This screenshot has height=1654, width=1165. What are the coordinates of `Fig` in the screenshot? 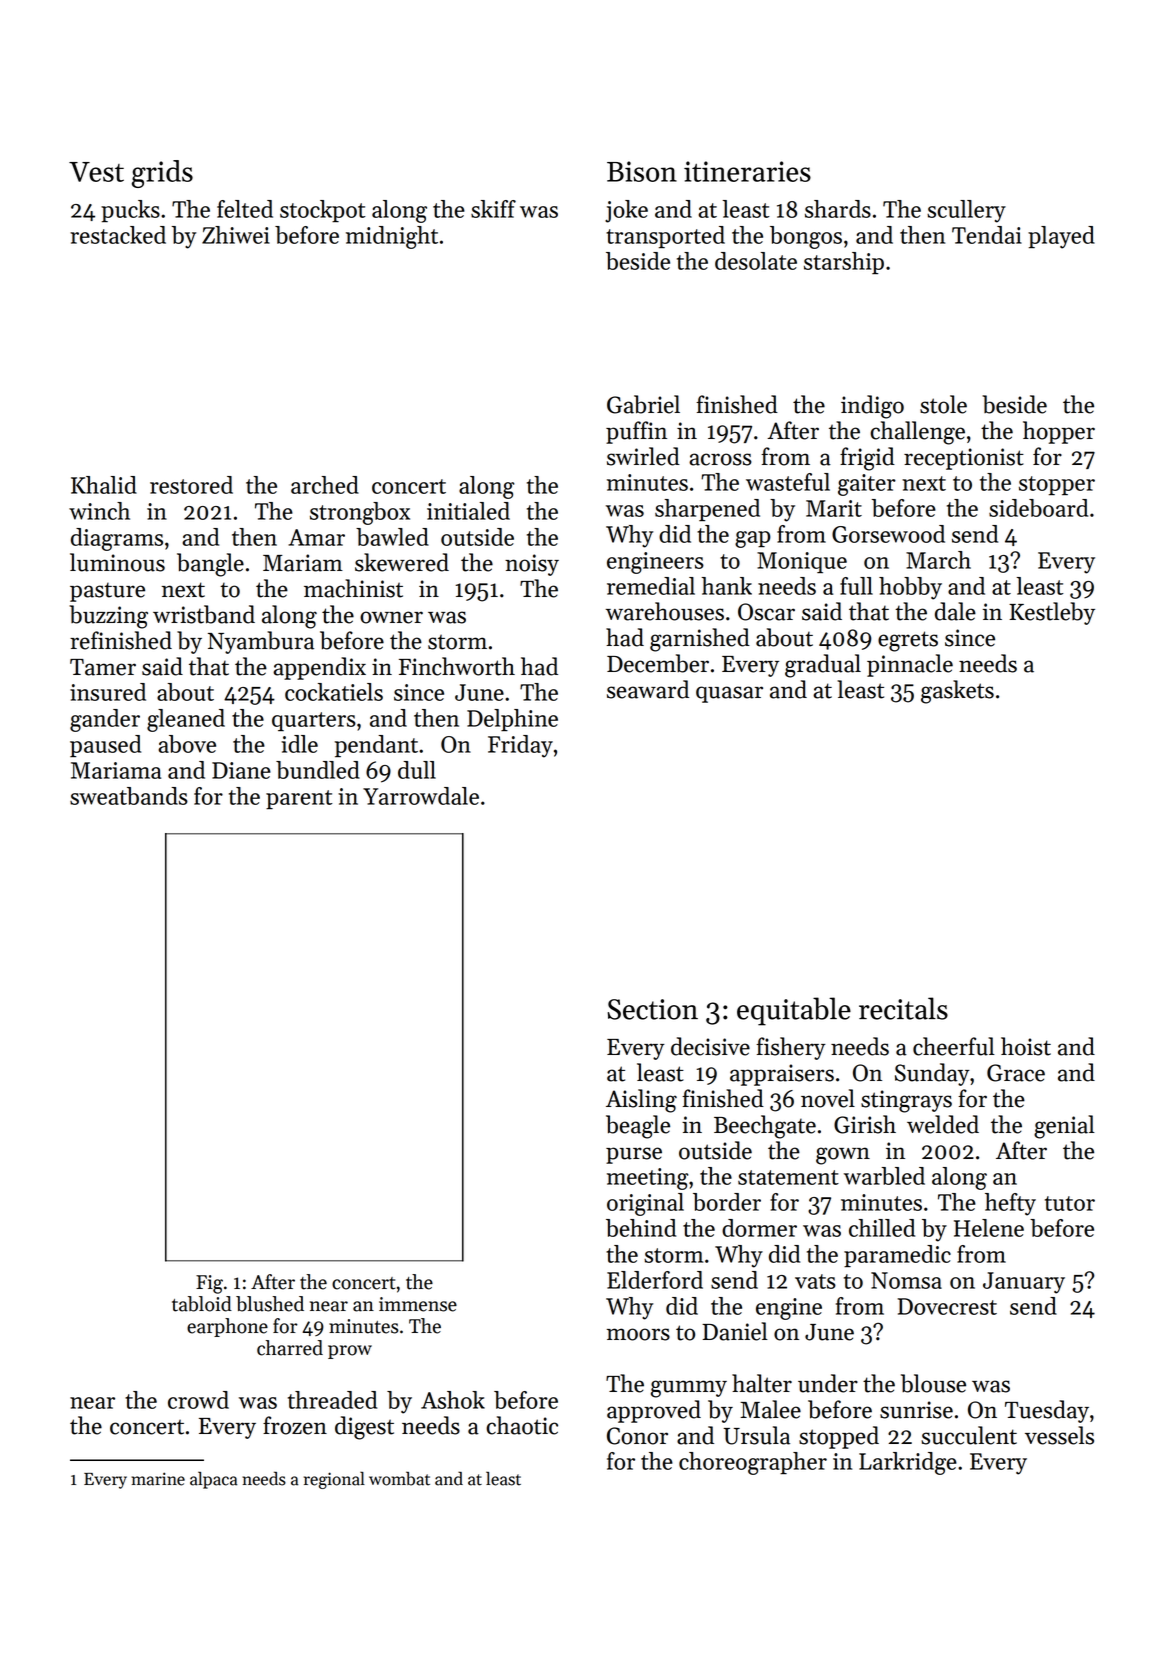 It's located at (209, 1284).
